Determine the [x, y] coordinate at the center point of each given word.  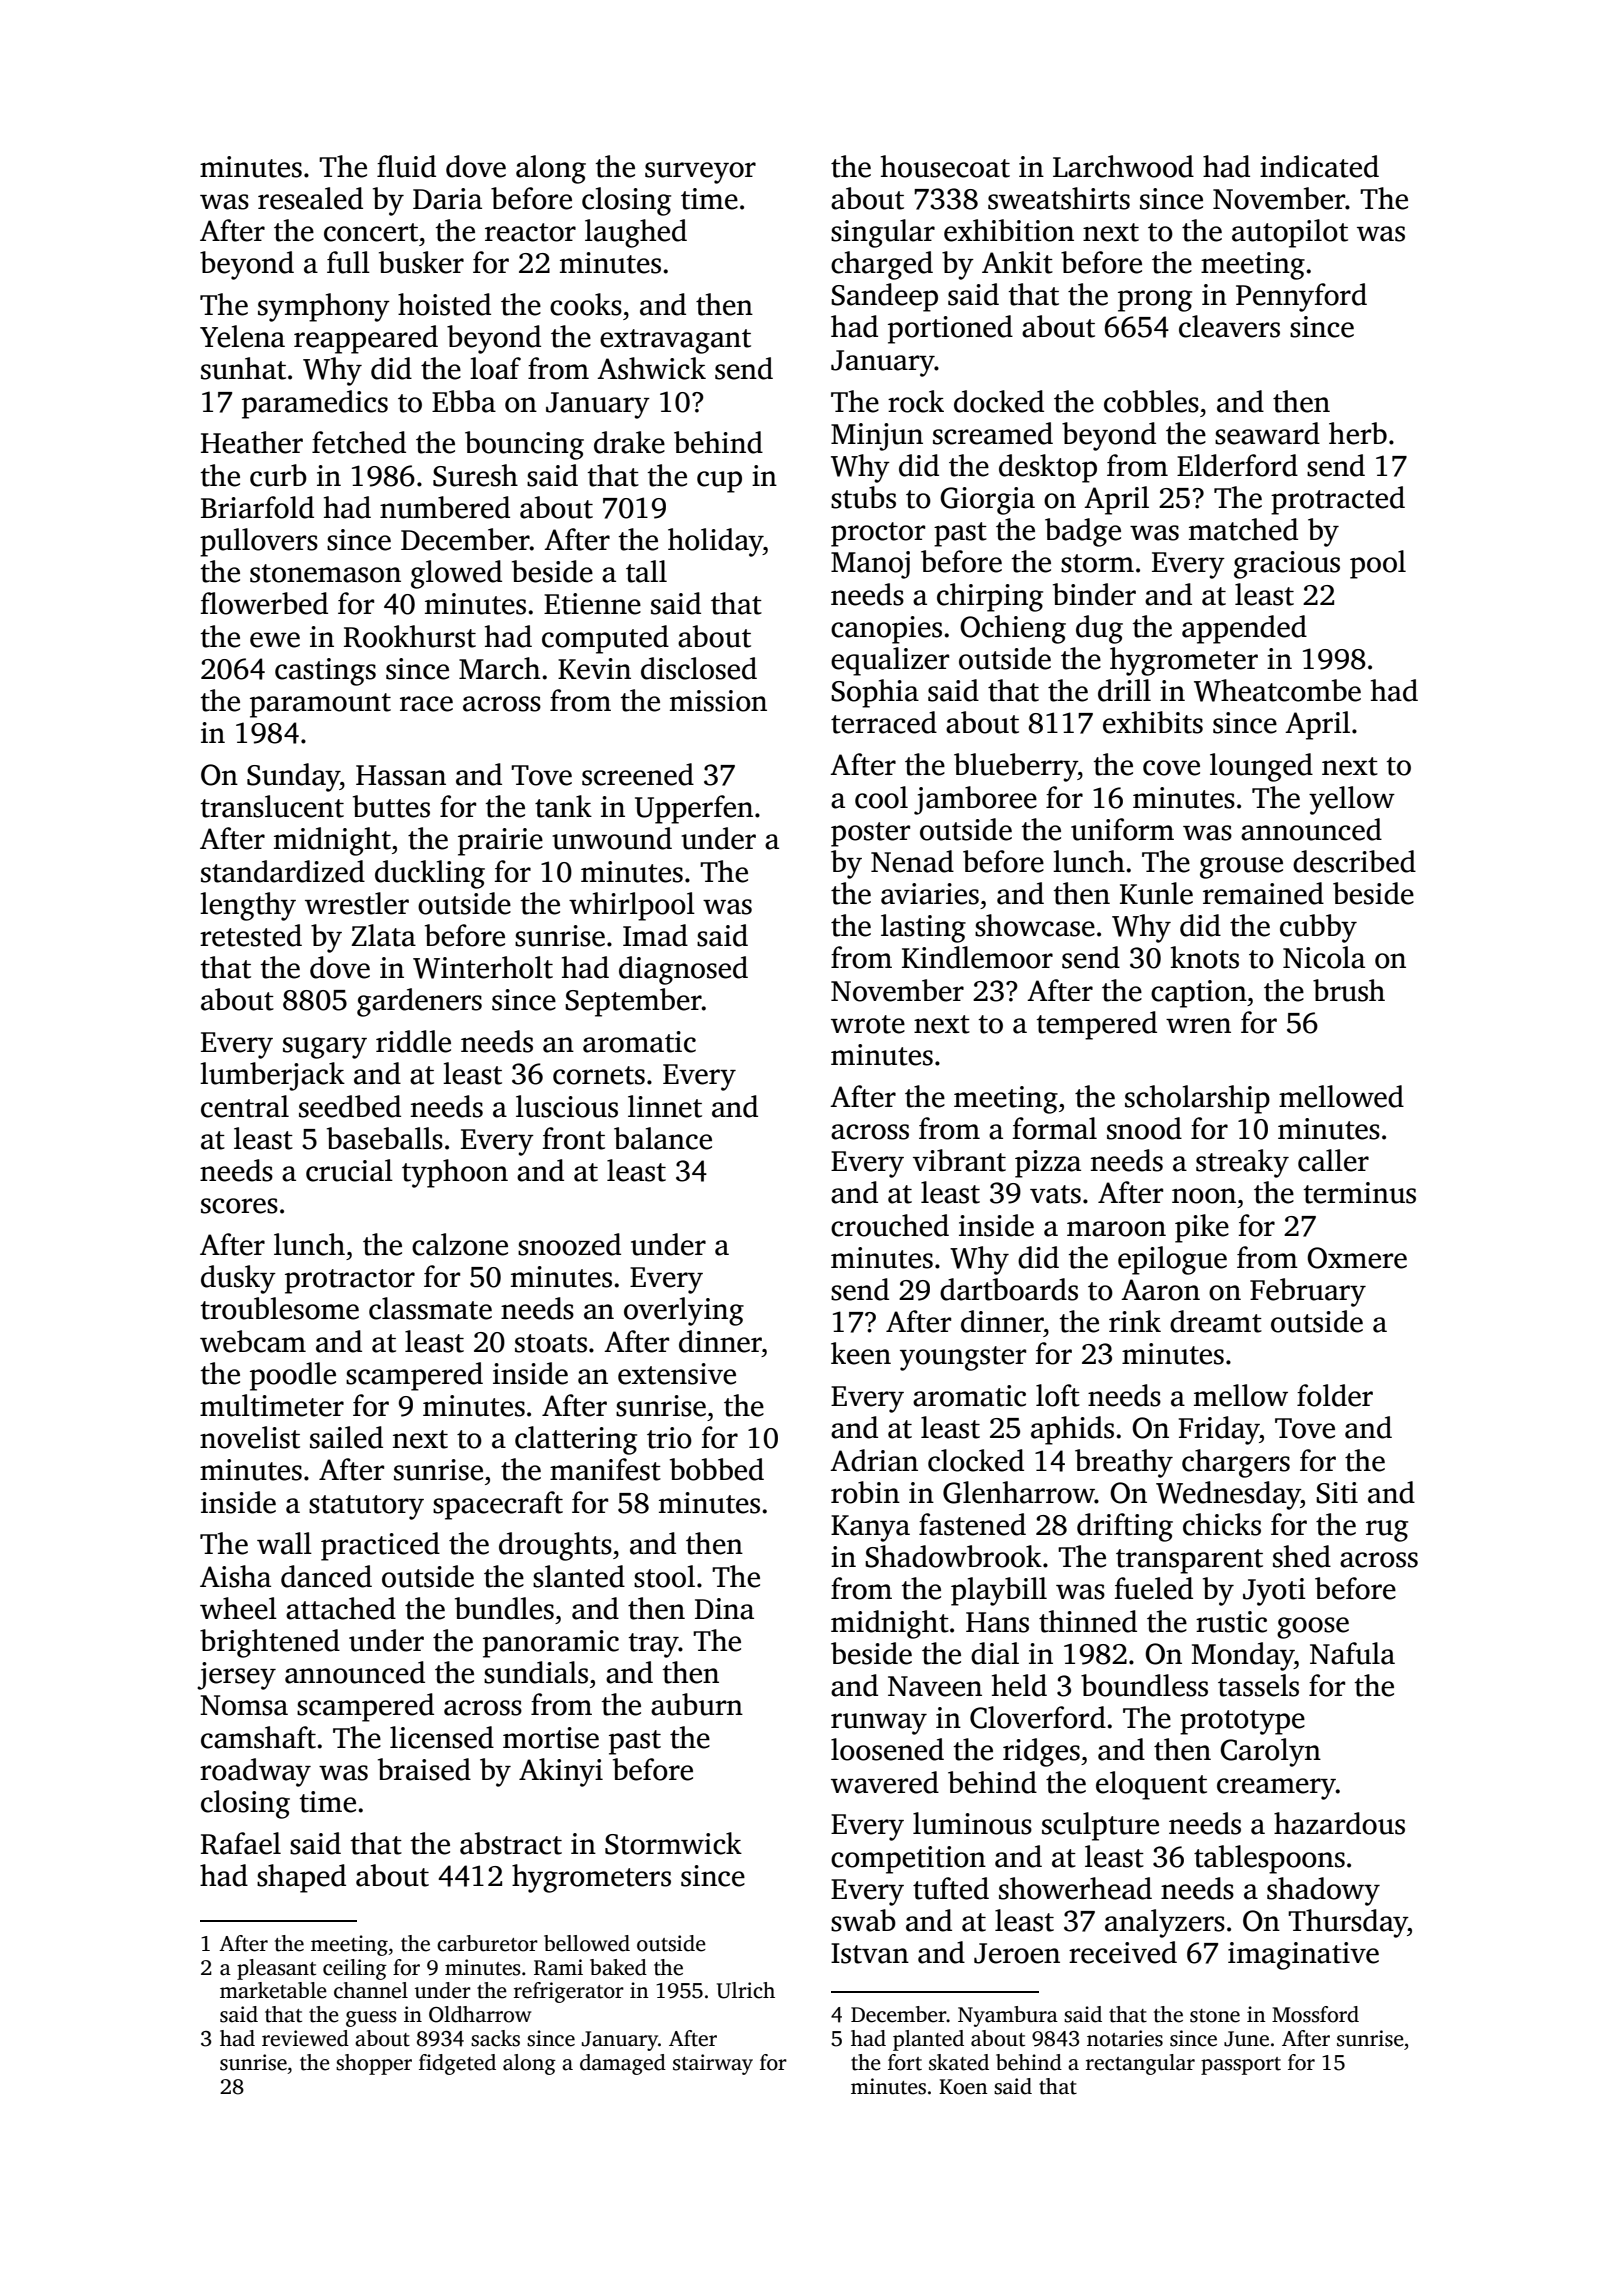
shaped [301, 1878]
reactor [530, 232]
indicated [1319, 166]
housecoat [945, 166]
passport [1241, 2066]
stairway [713, 2064]
